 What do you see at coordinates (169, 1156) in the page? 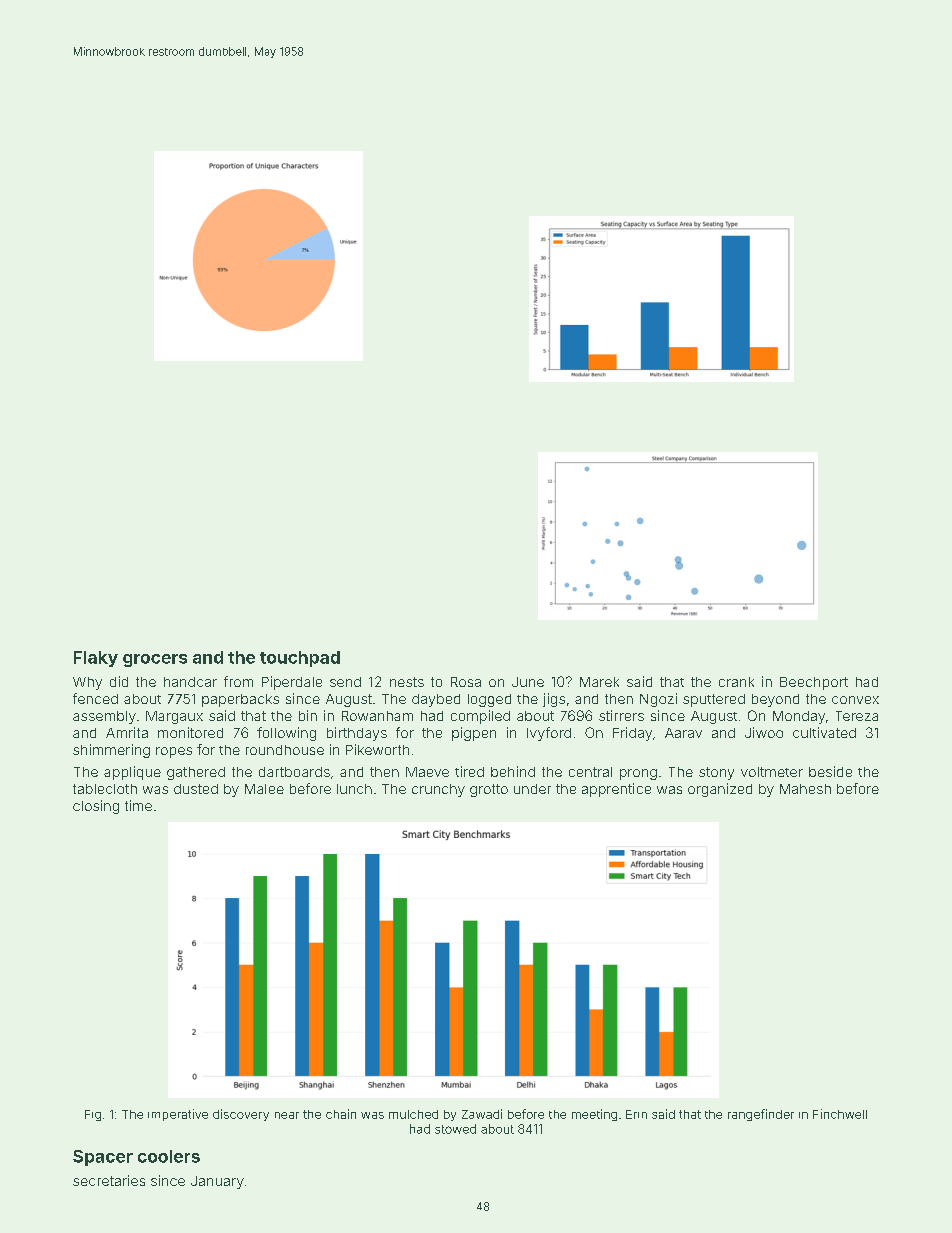
I see `coolers` at bounding box center [169, 1156].
